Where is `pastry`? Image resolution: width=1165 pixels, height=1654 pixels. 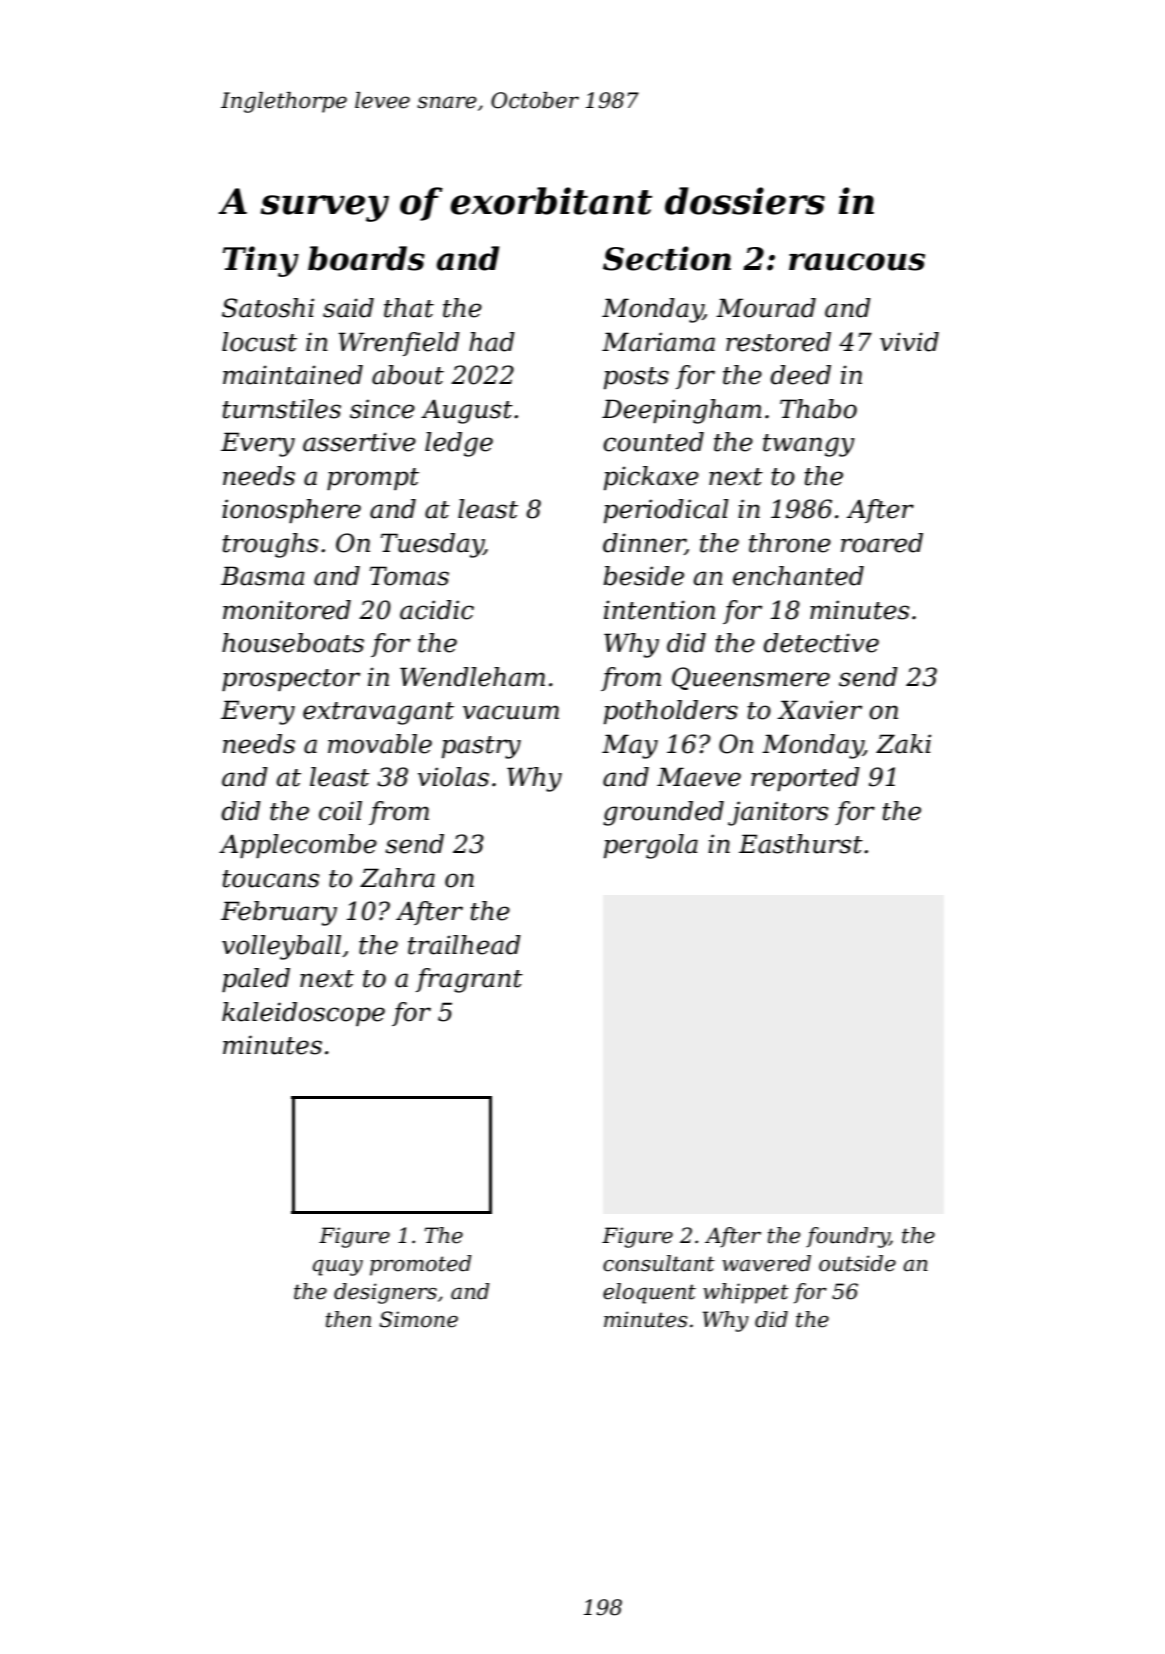 pastry is located at coordinates (481, 747).
